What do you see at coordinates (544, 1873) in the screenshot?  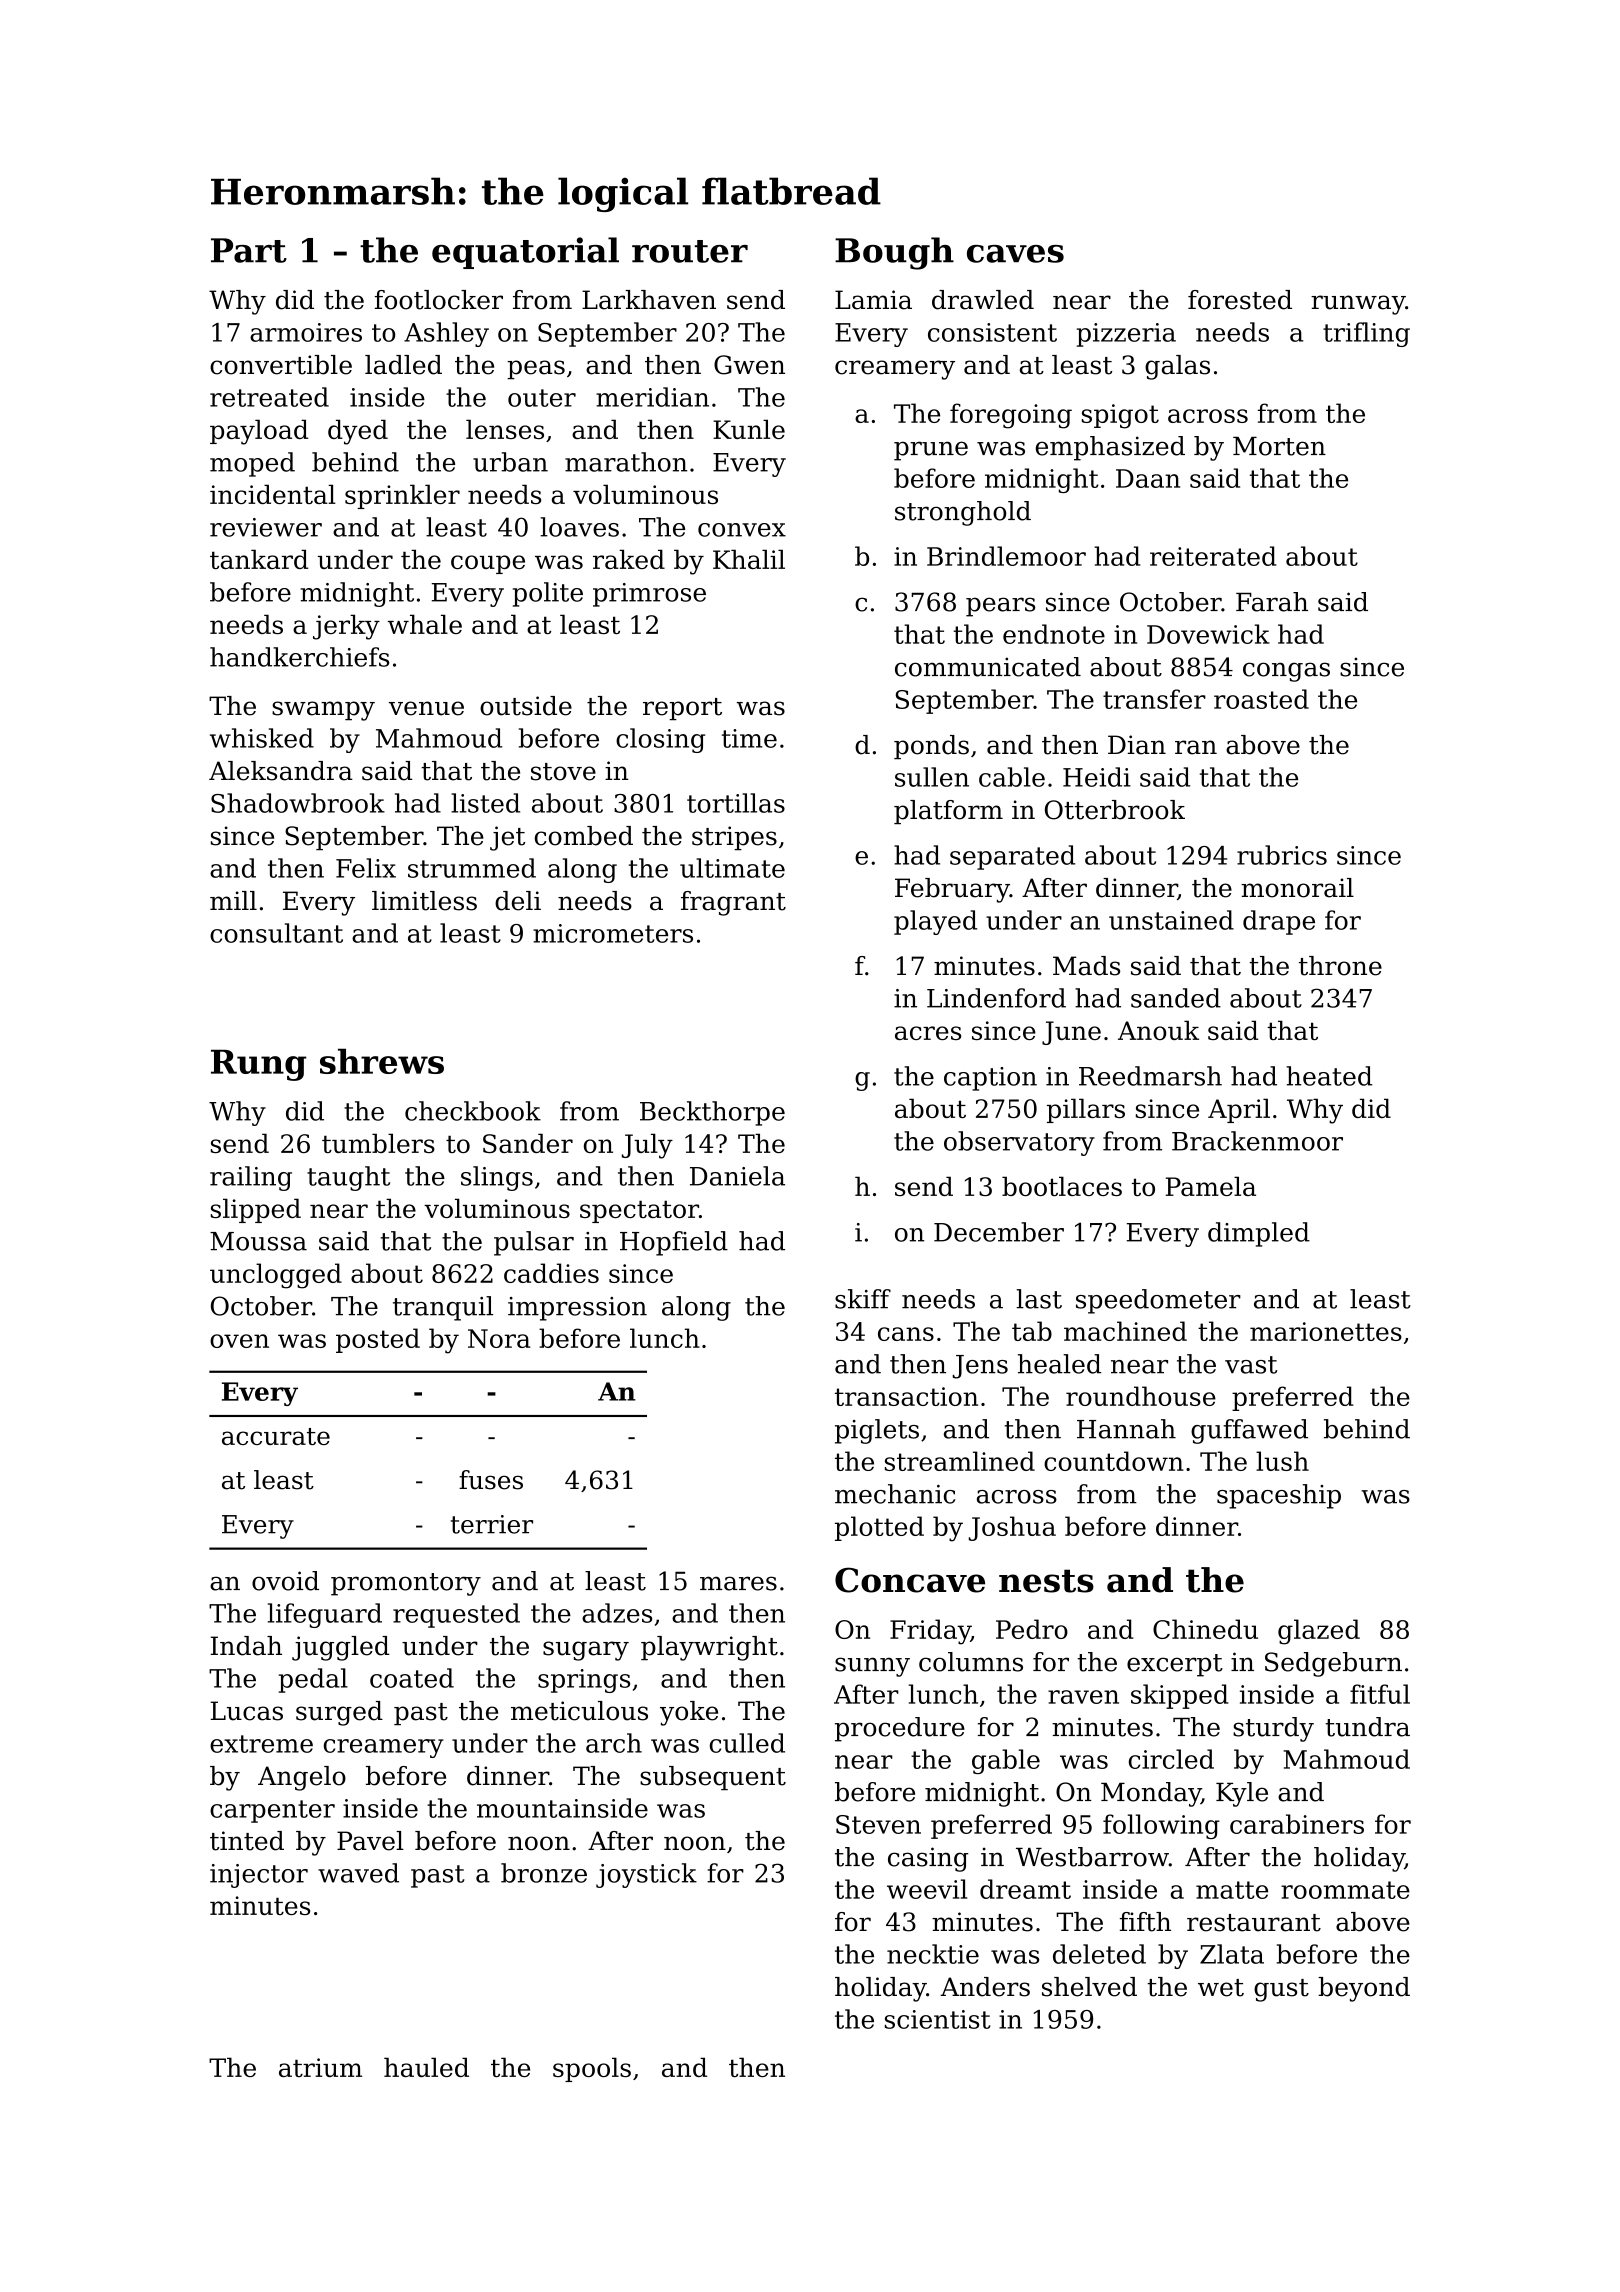 I see `bronze` at bounding box center [544, 1873].
